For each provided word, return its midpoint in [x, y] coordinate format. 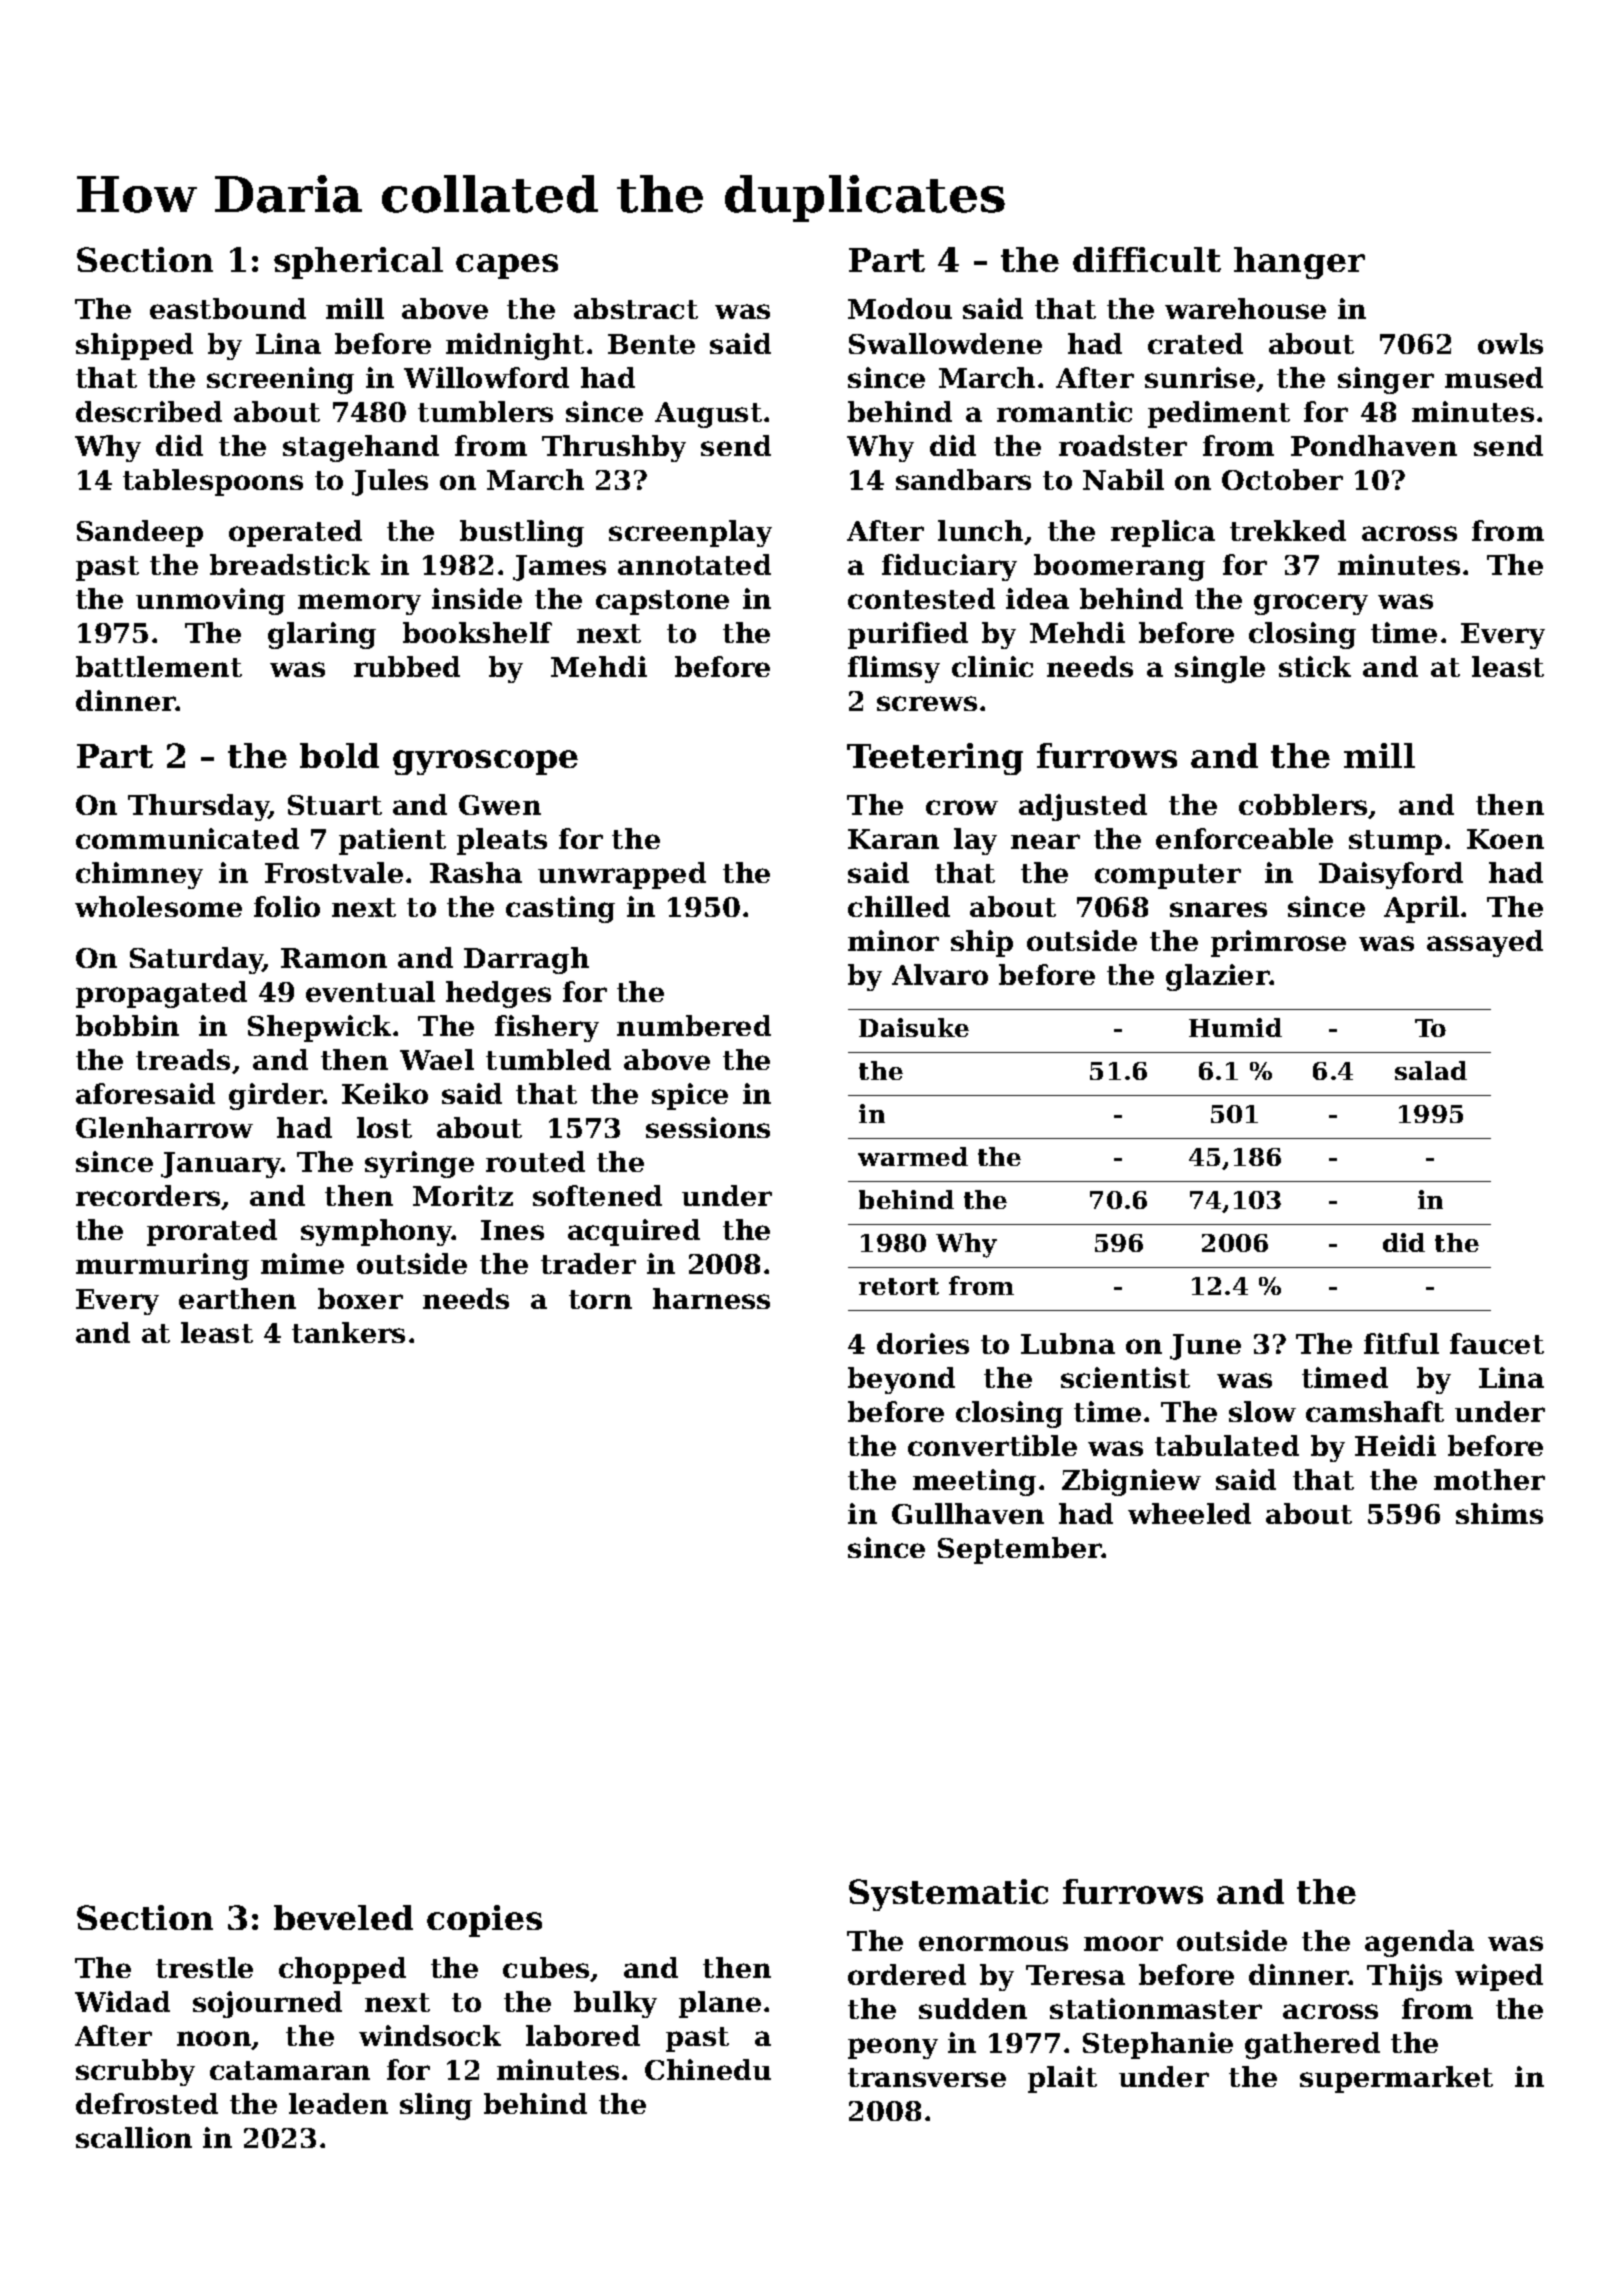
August [708, 415]
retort [899, 1286]
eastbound [228, 308]
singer [1386, 380]
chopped [342, 1970]
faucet [1497, 1343]
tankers [348, 1332]
